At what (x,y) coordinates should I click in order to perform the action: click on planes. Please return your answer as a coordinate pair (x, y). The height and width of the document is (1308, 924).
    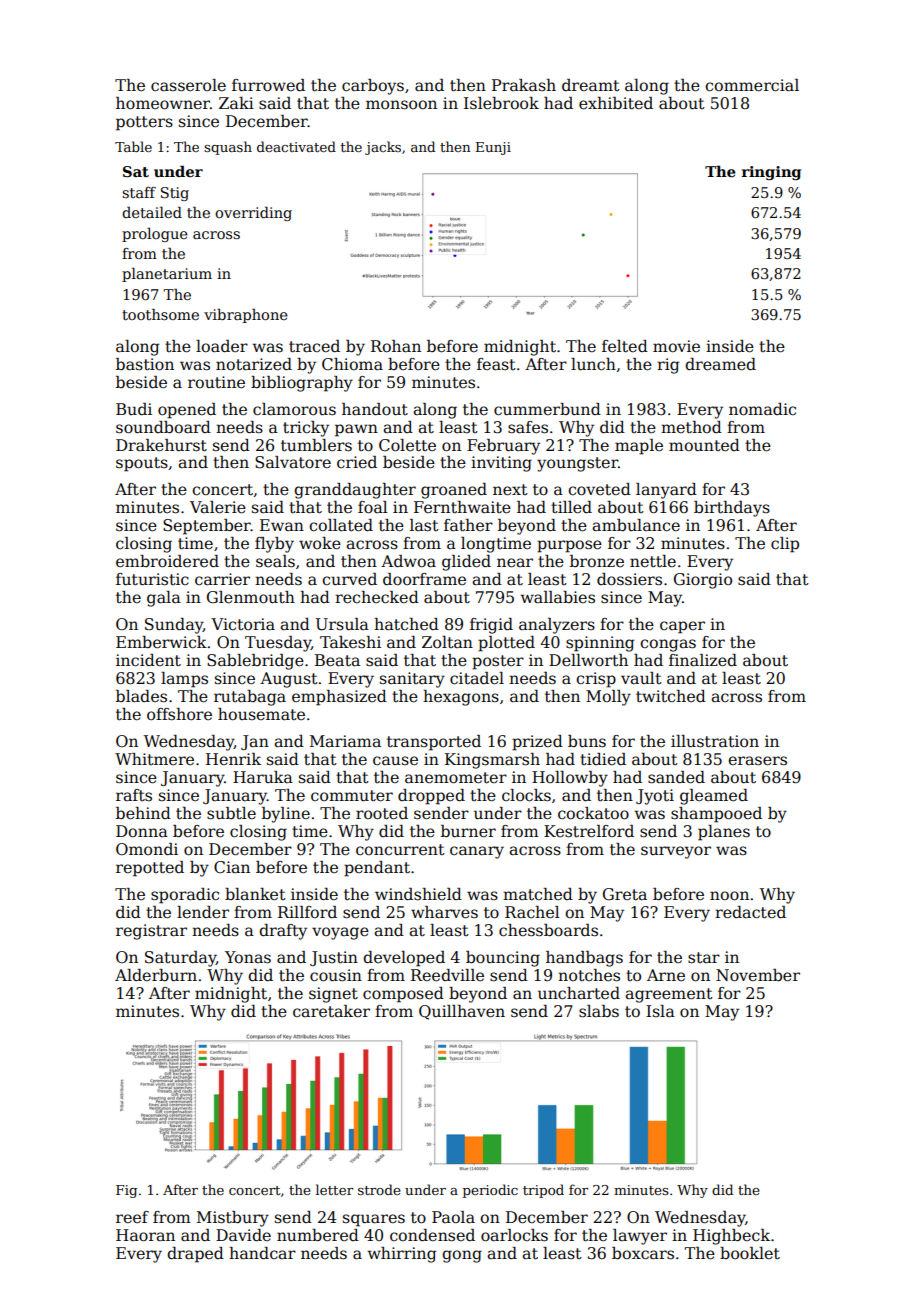
    Looking at the image, I should click on (724, 833).
